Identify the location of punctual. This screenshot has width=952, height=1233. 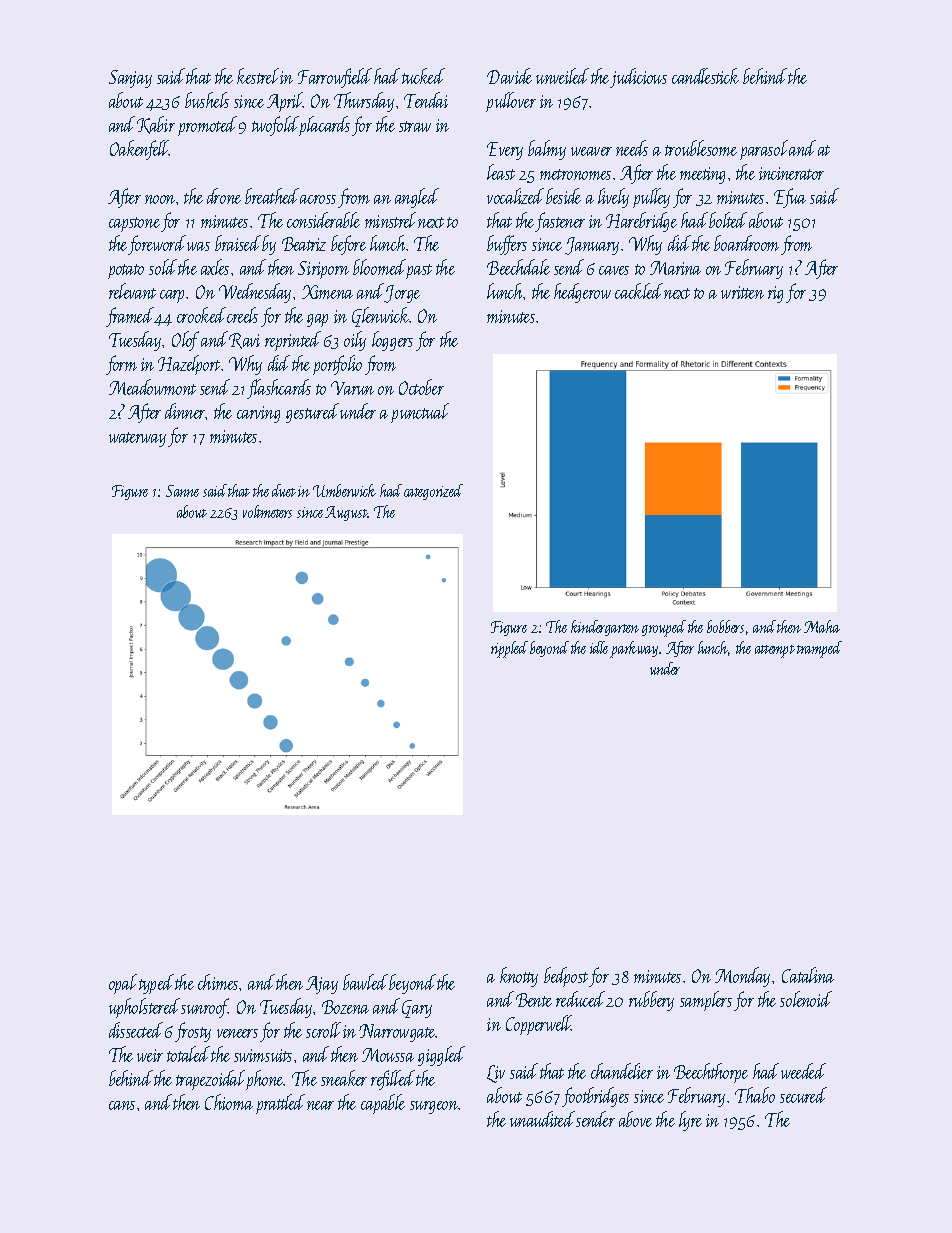
(420, 413).
